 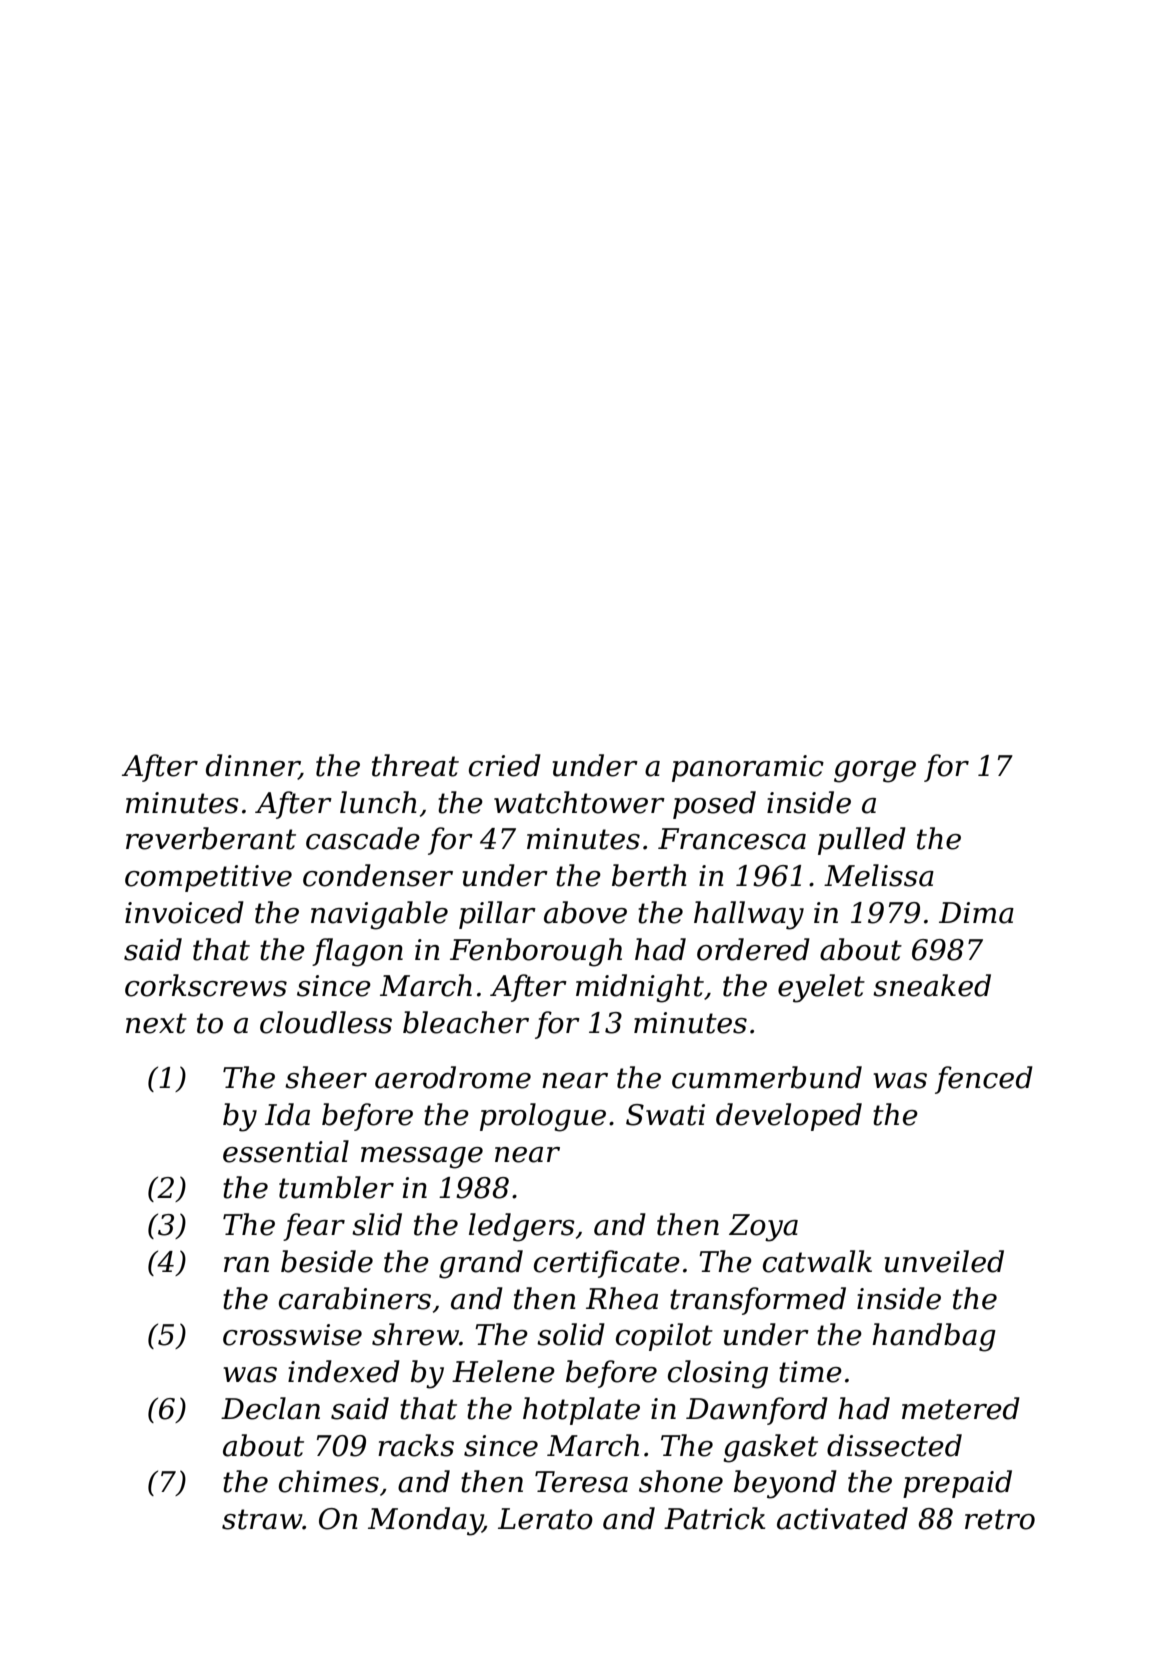 I want to click on catwalk, so click(x=817, y=1261).
